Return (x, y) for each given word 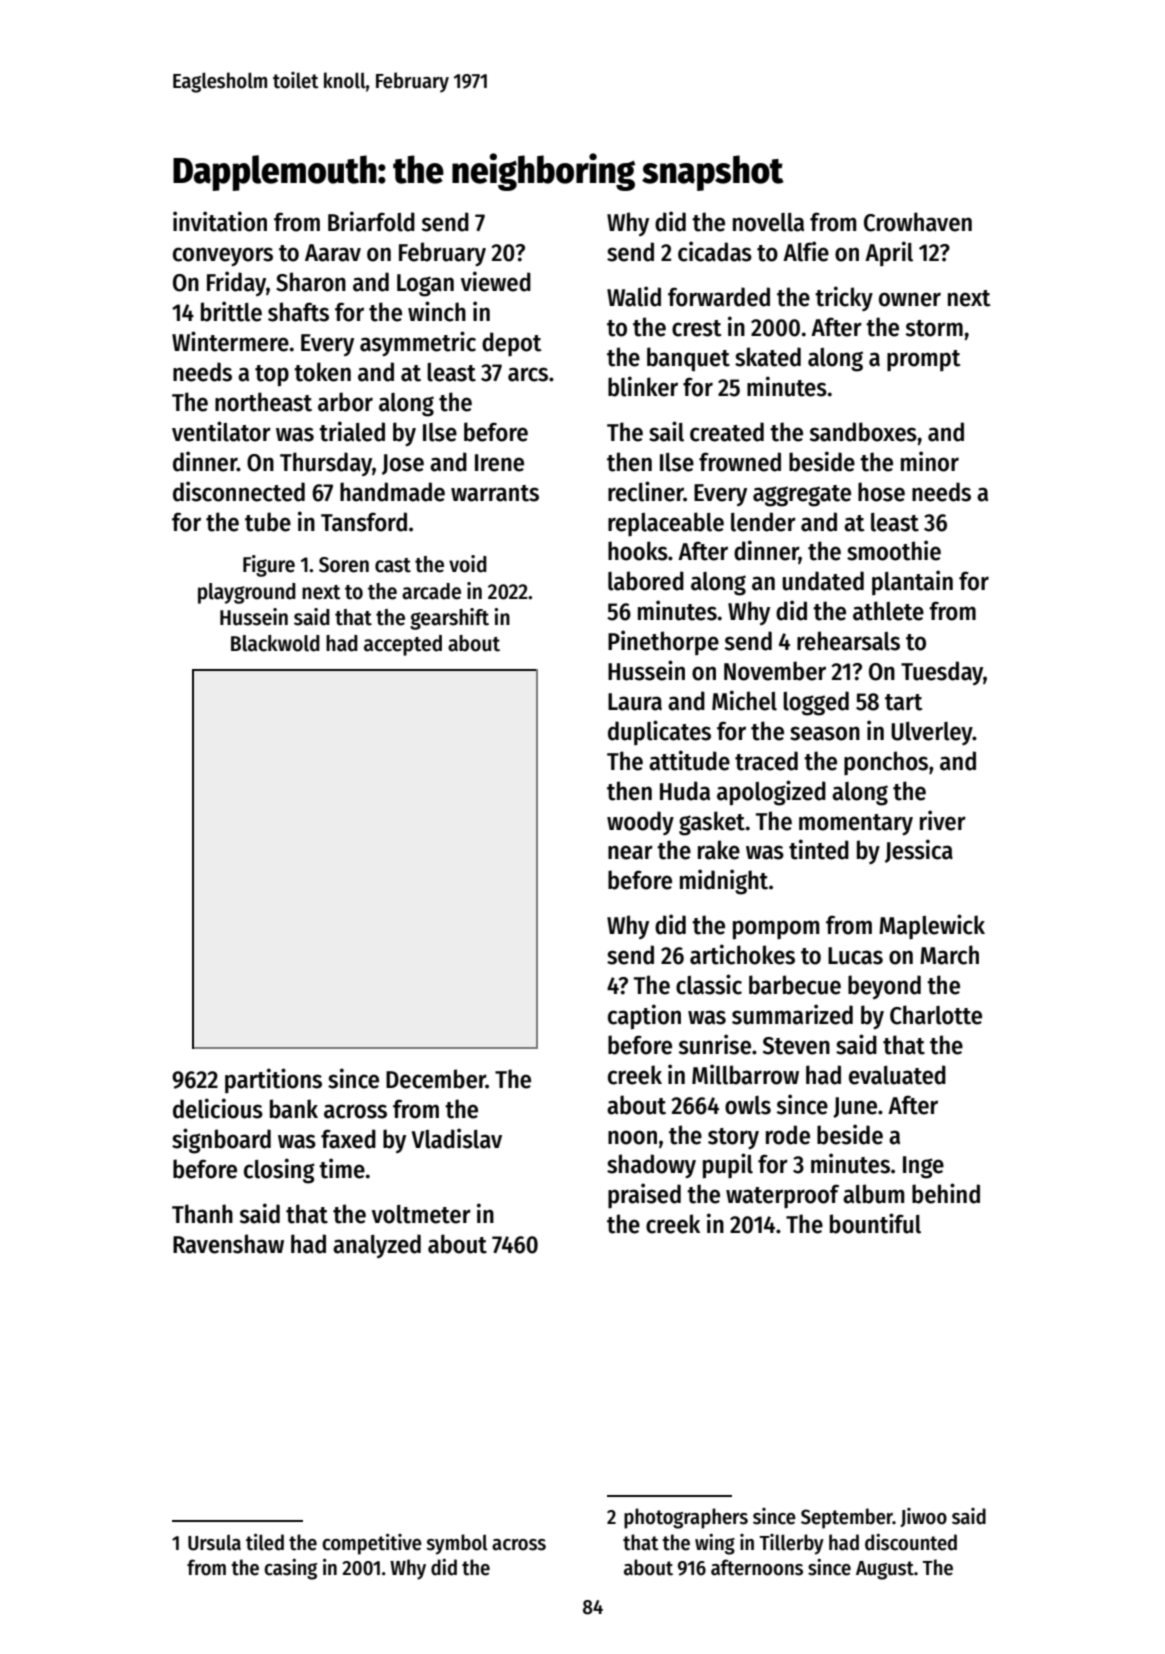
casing (290, 1569)
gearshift (449, 619)
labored (646, 581)
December (436, 1079)
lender (763, 522)
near (630, 852)
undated (823, 581)
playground (247, 593)
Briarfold (371, 221)
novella (768, 222)
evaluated (897, 1075)
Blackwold (275, 643)
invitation (220, 221)
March (949, 955)
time (342, 1168)
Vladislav (456, 1138)
